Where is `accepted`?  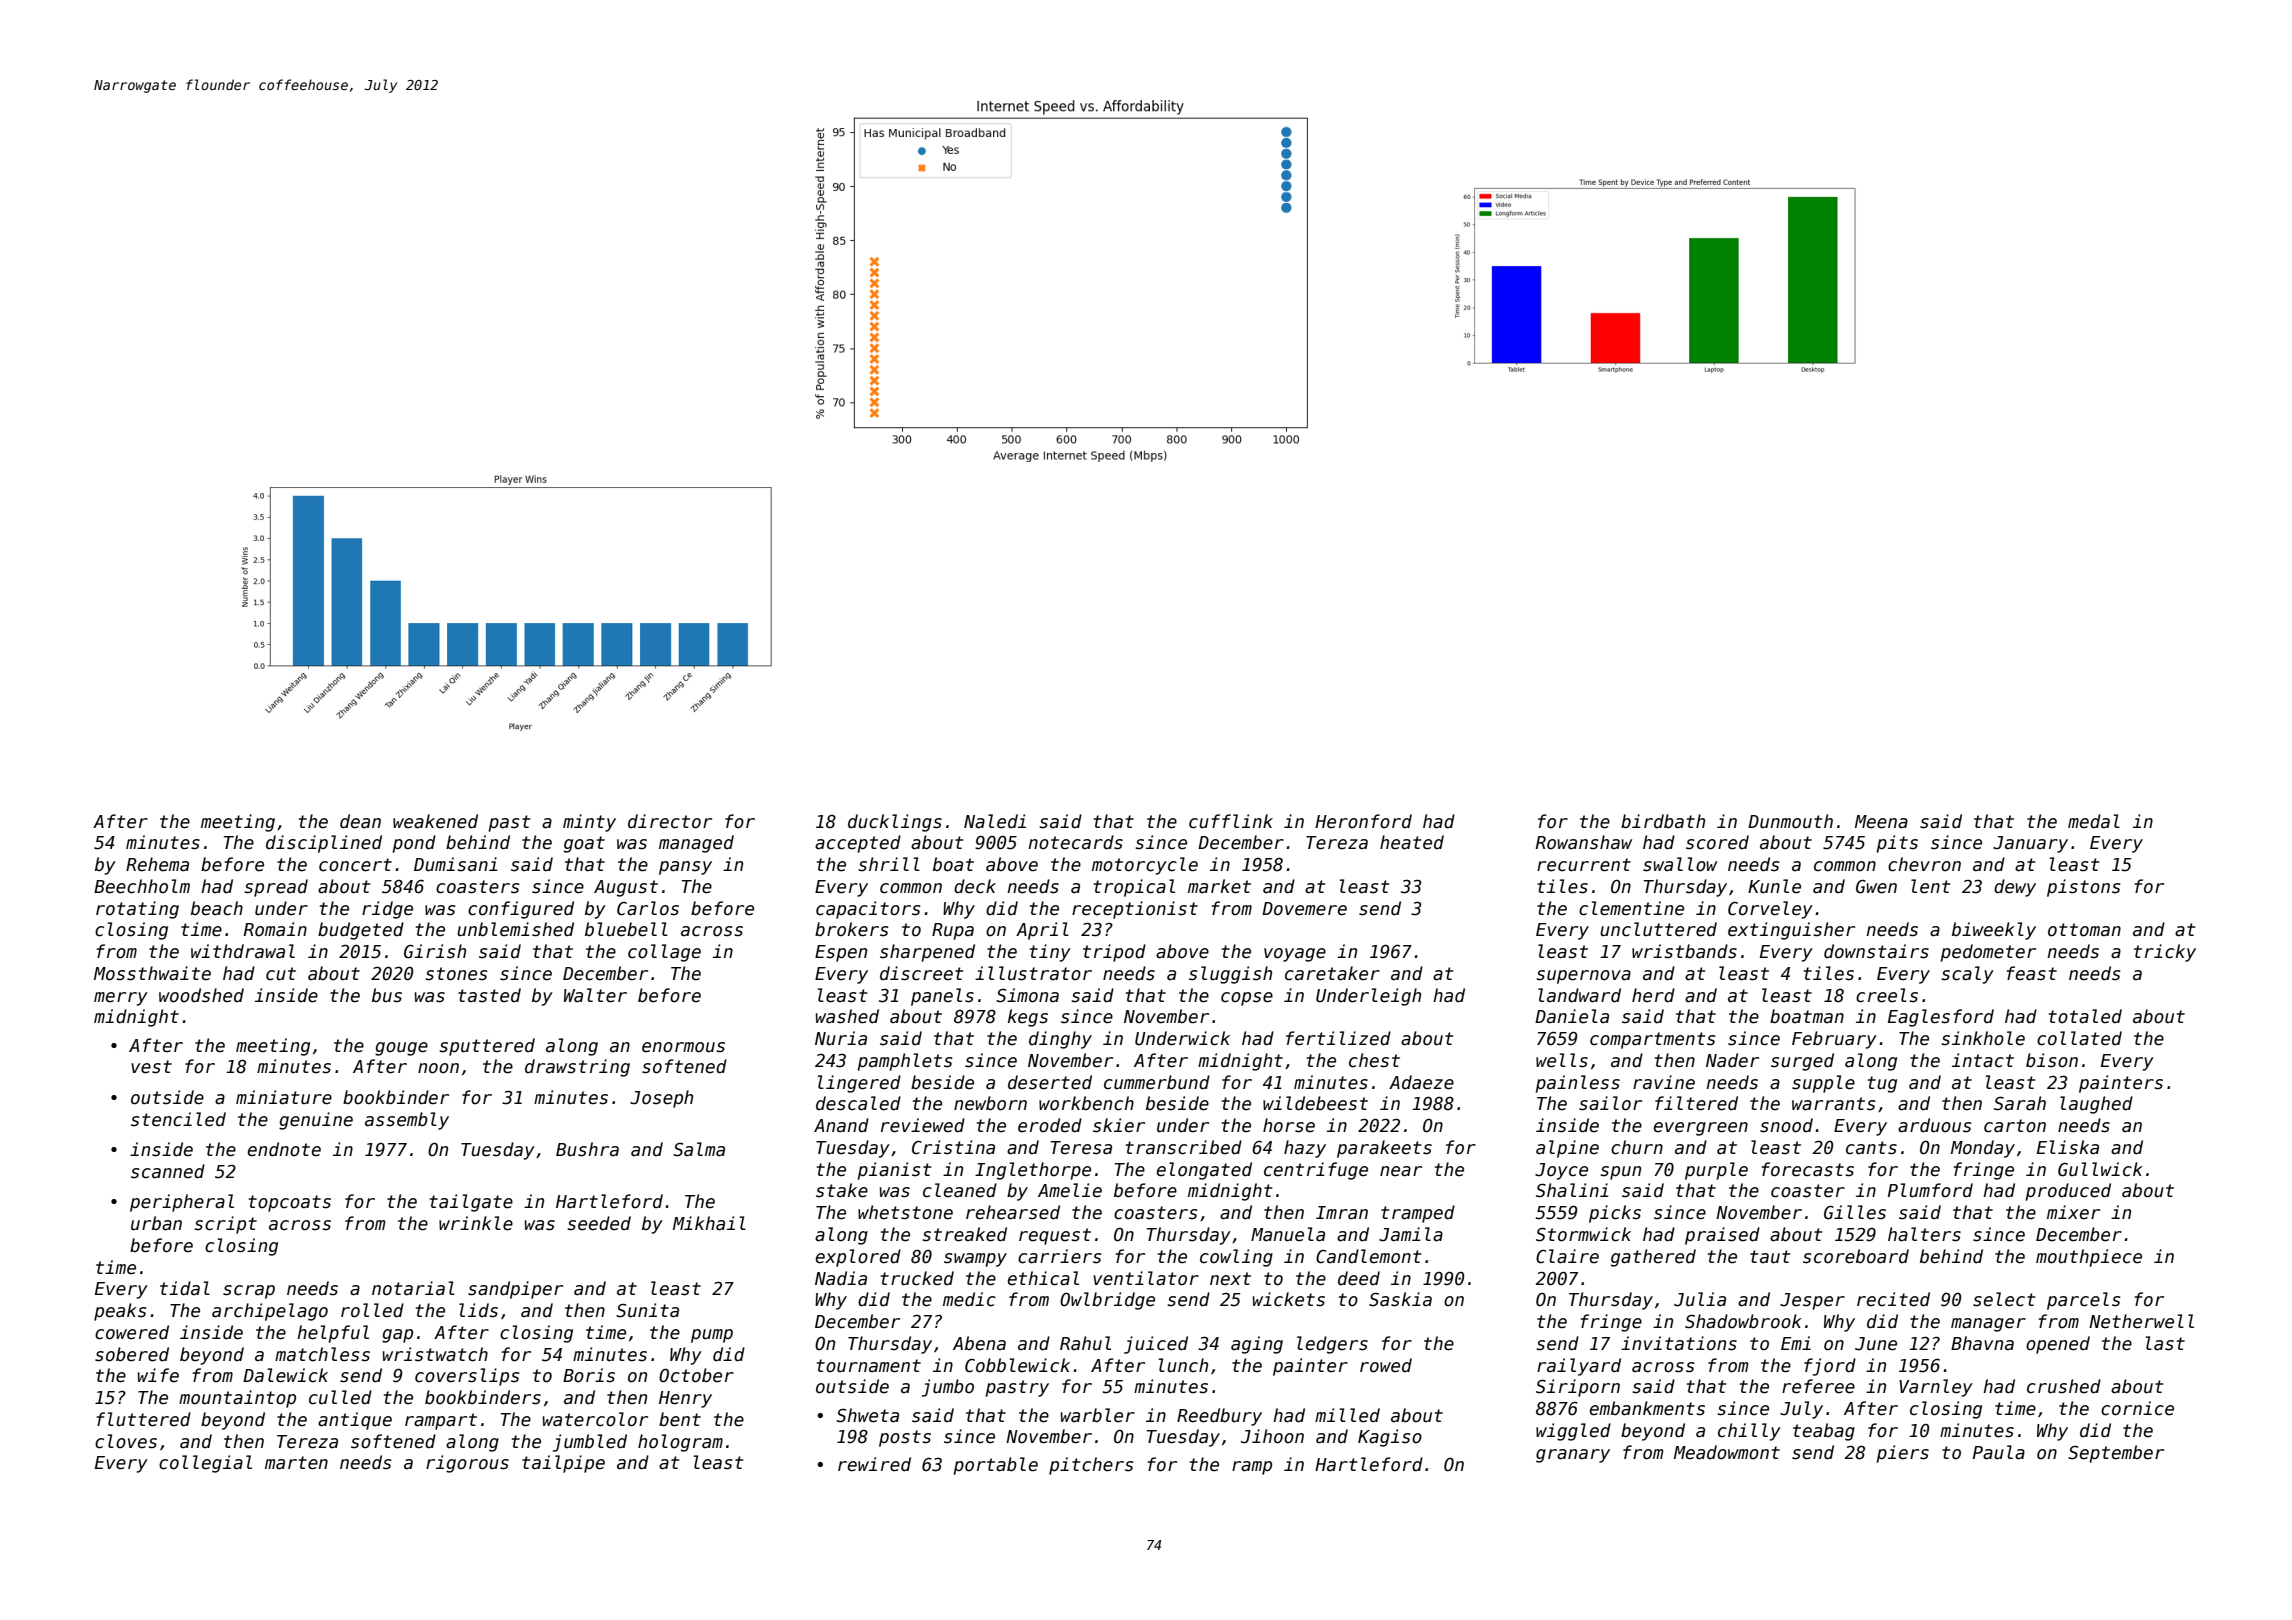
accepted is located at coordinates (858, 844).
